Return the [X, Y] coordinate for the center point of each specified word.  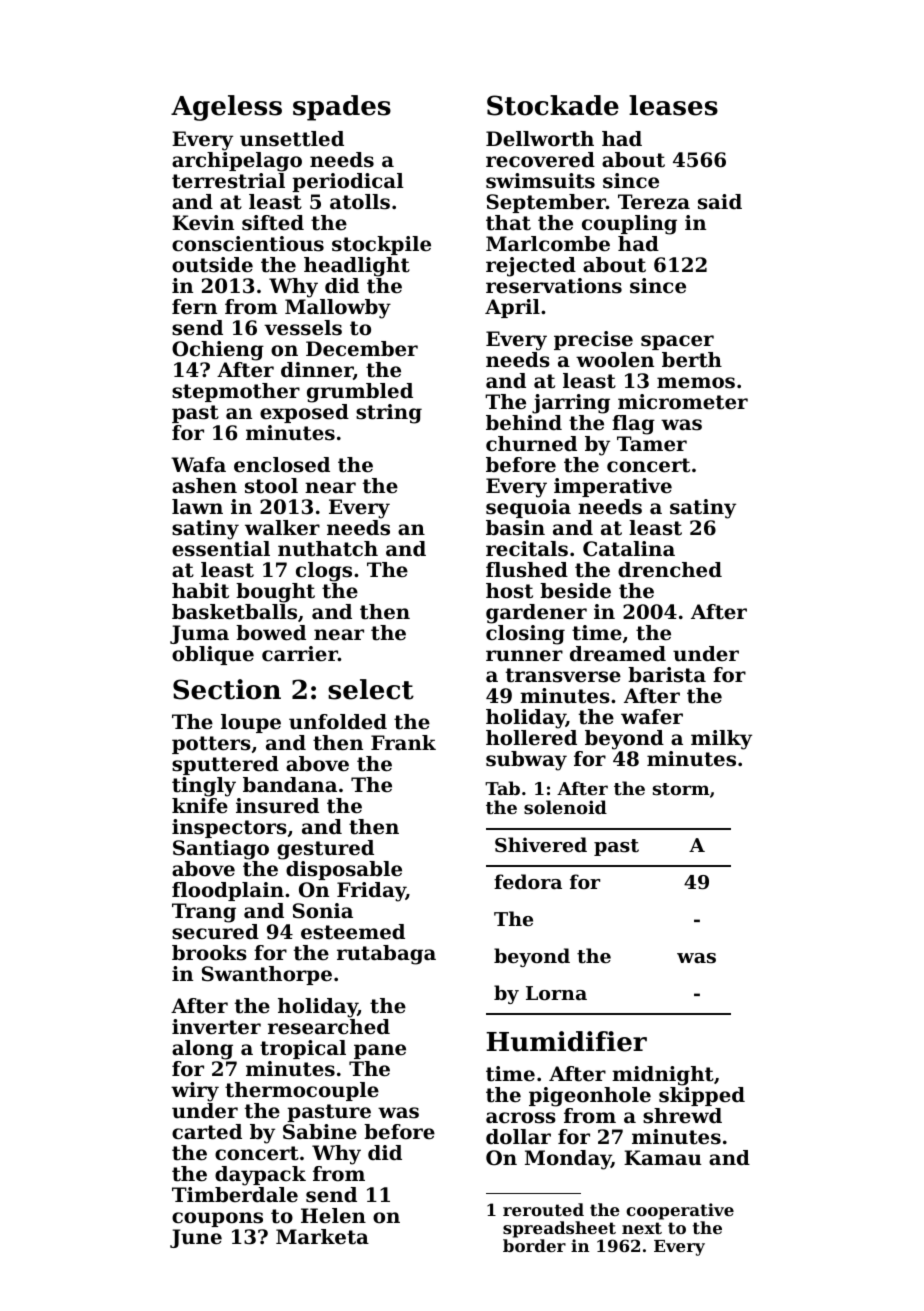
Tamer [652, 444]
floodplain [228, 891]
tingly [204, 787]
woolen [615, 360]
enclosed [282, 465]
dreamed [618, 654]
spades [342, 108]
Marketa [322, 1237]
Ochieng [218, 351]
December [362, 349]
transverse [563, 675]
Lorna [556, 993]
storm [681, 789]
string [389, 414]
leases [673, 105]
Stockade [553, 105]
